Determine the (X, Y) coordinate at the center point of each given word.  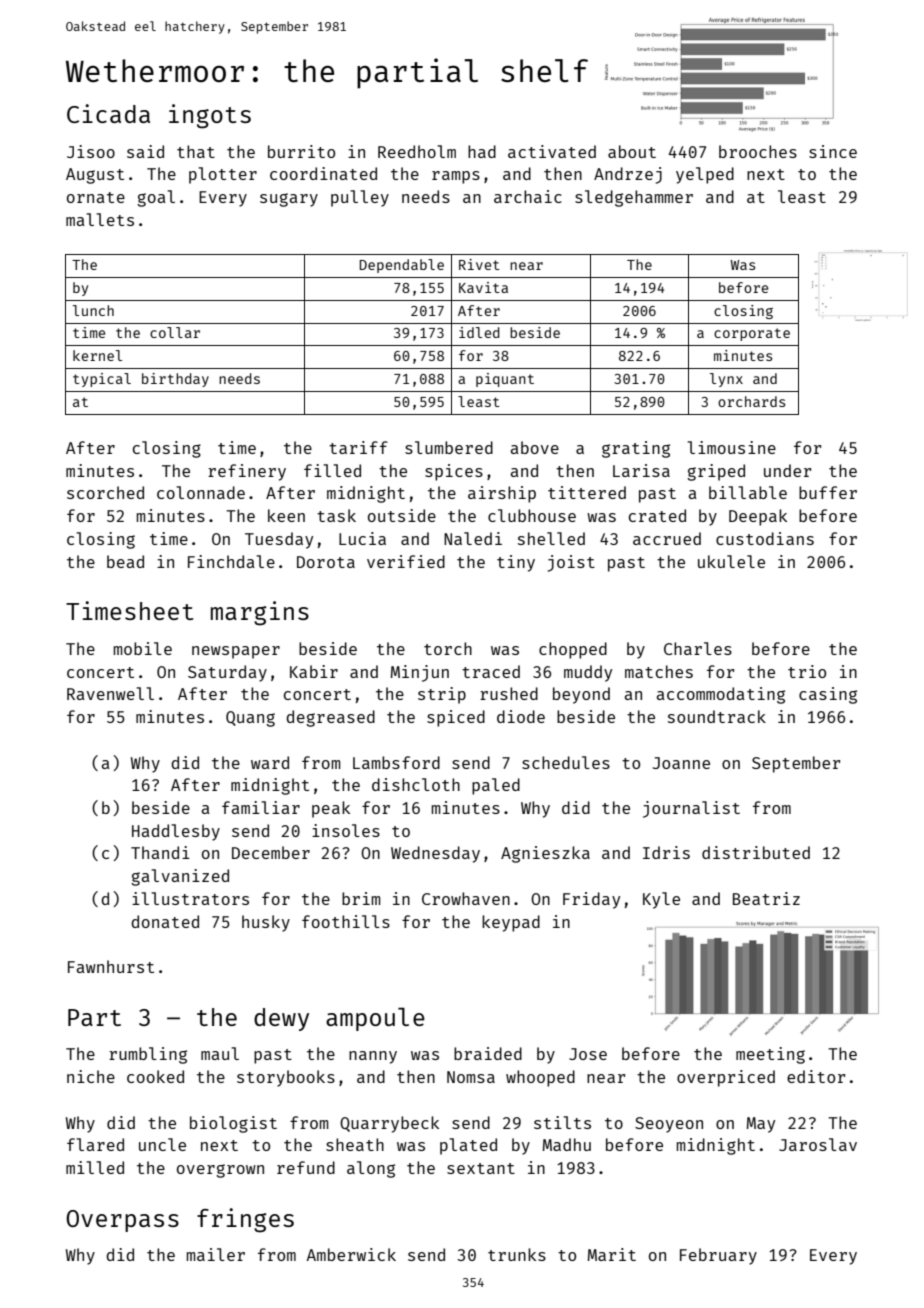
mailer (216, 1254)
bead (125, 561)
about (632, 151)
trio (807, 671)
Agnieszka (545, 854)
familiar (261, 807)
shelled (551, 538)
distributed (756, 852)
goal (156, 198)
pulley (360, 198)
